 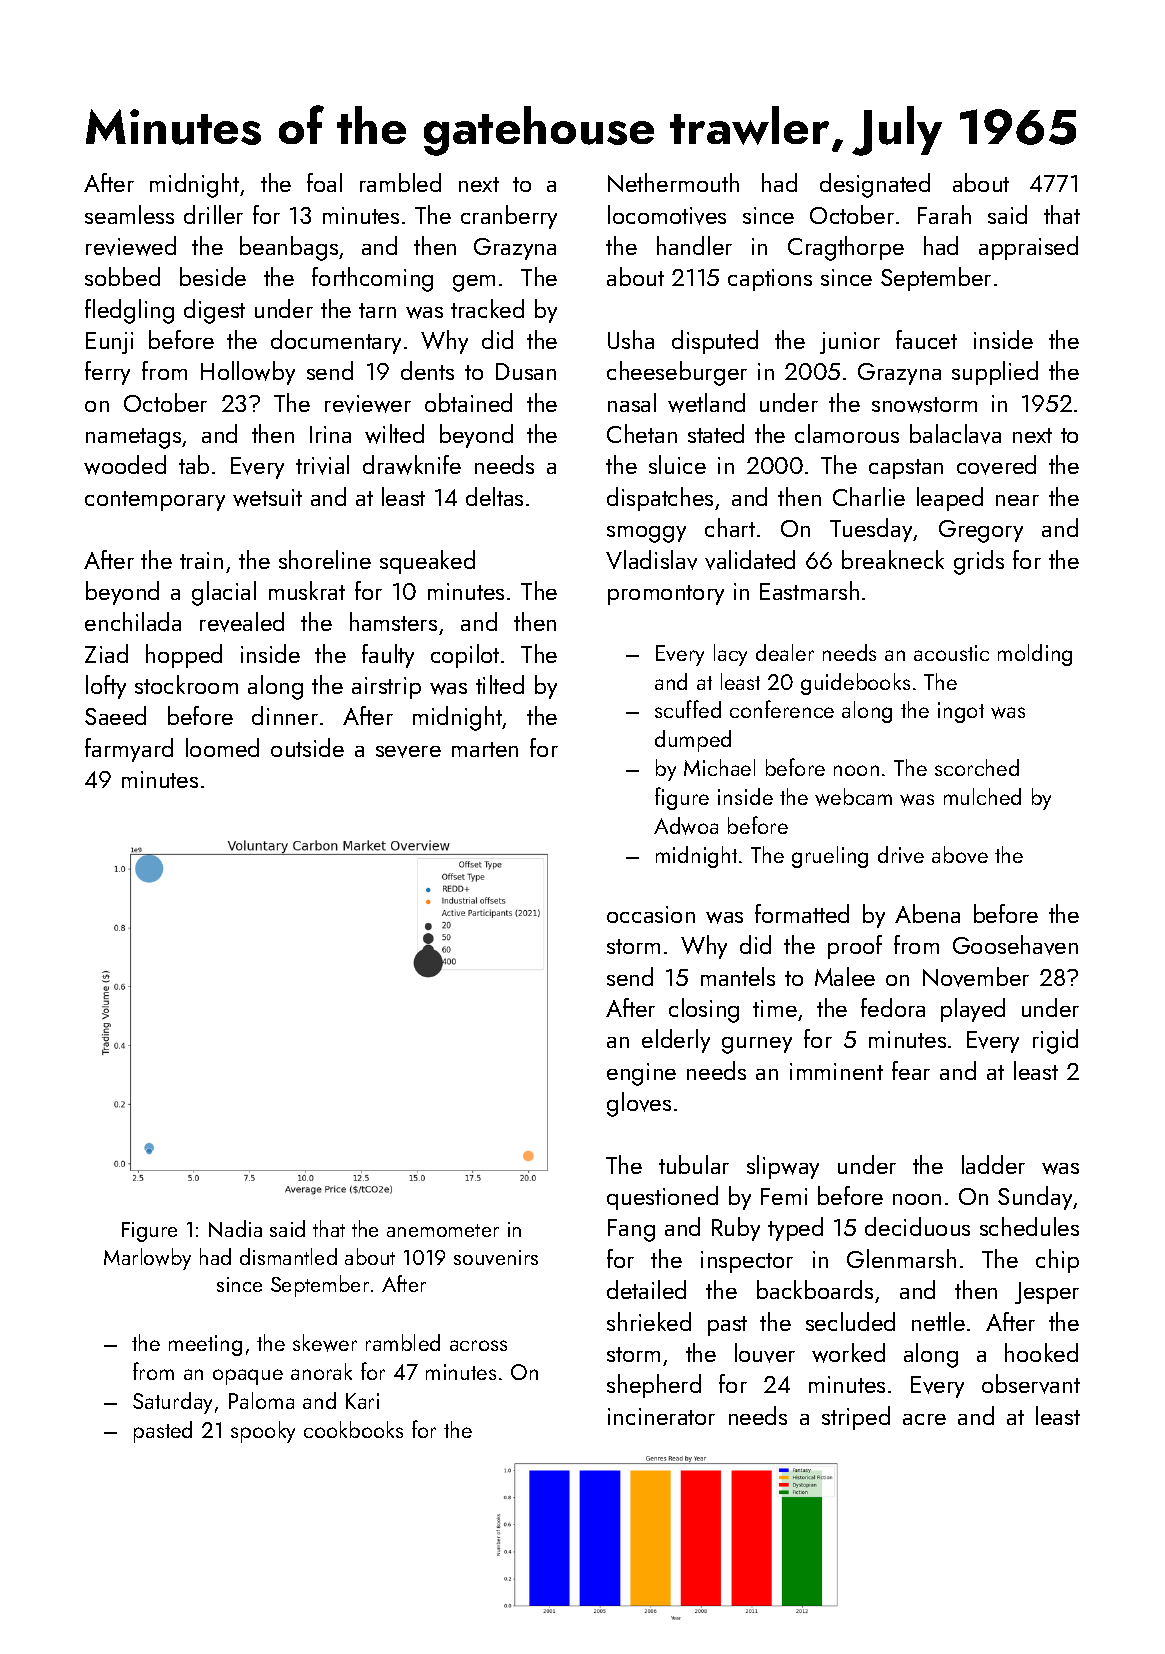 What do you see at coordinates (961, 712) in the page?
I see `ingot` at bounding box center [961, 712].
